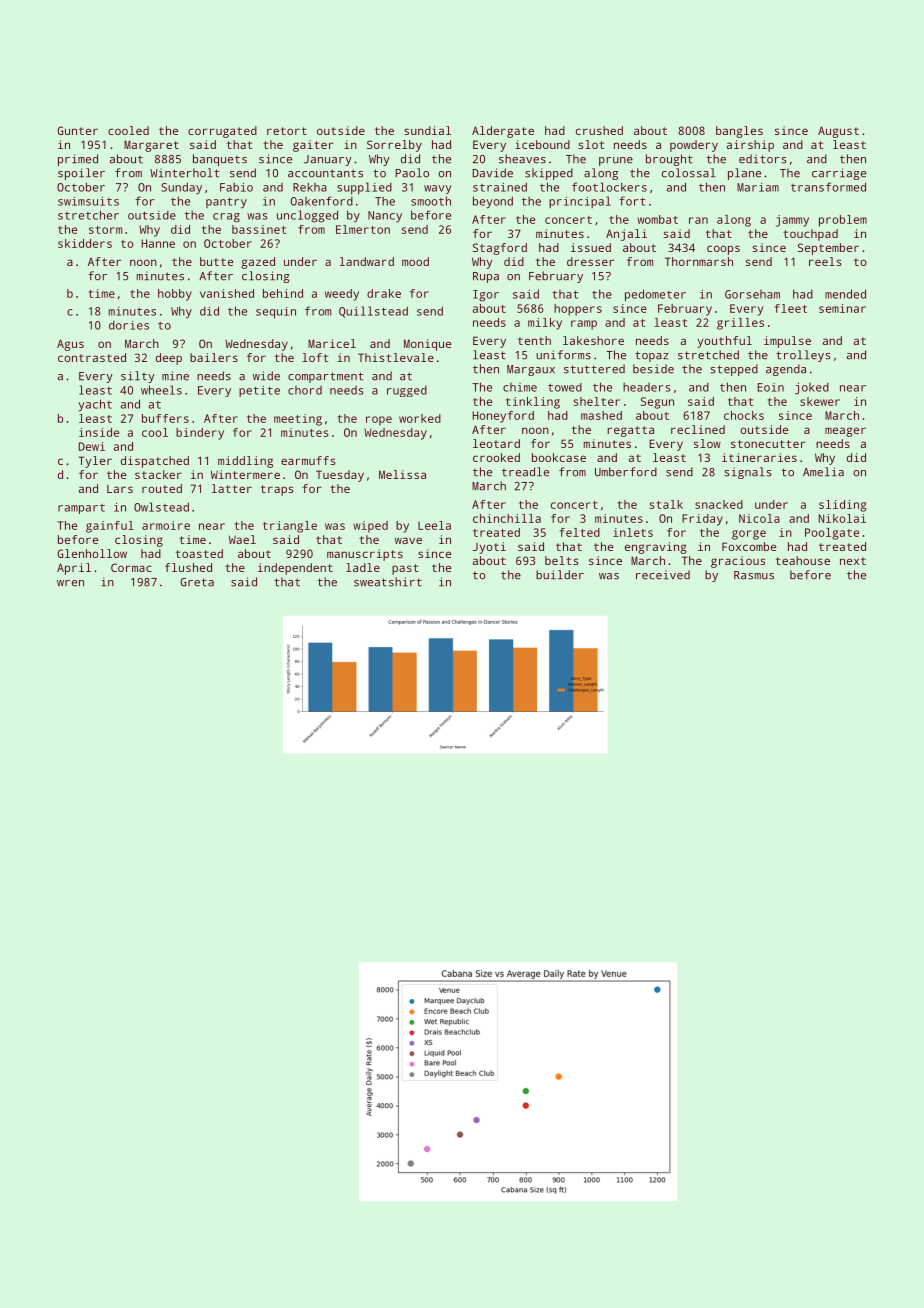 The width and height of the document is (924, 1308). I want to click on wombat, so click(657, 219).
